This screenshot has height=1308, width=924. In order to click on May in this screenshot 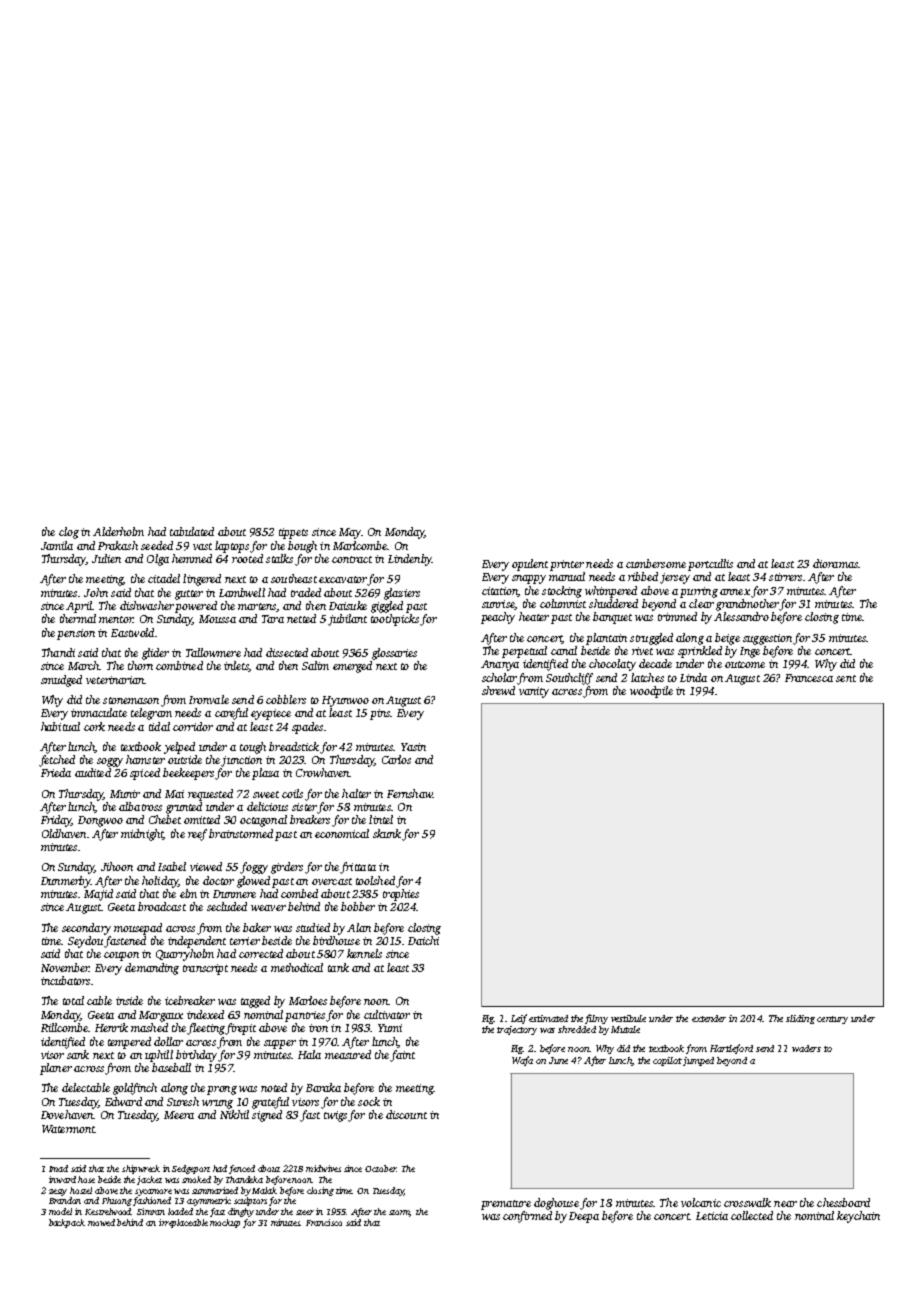, I will do `click(350, 533)`.
